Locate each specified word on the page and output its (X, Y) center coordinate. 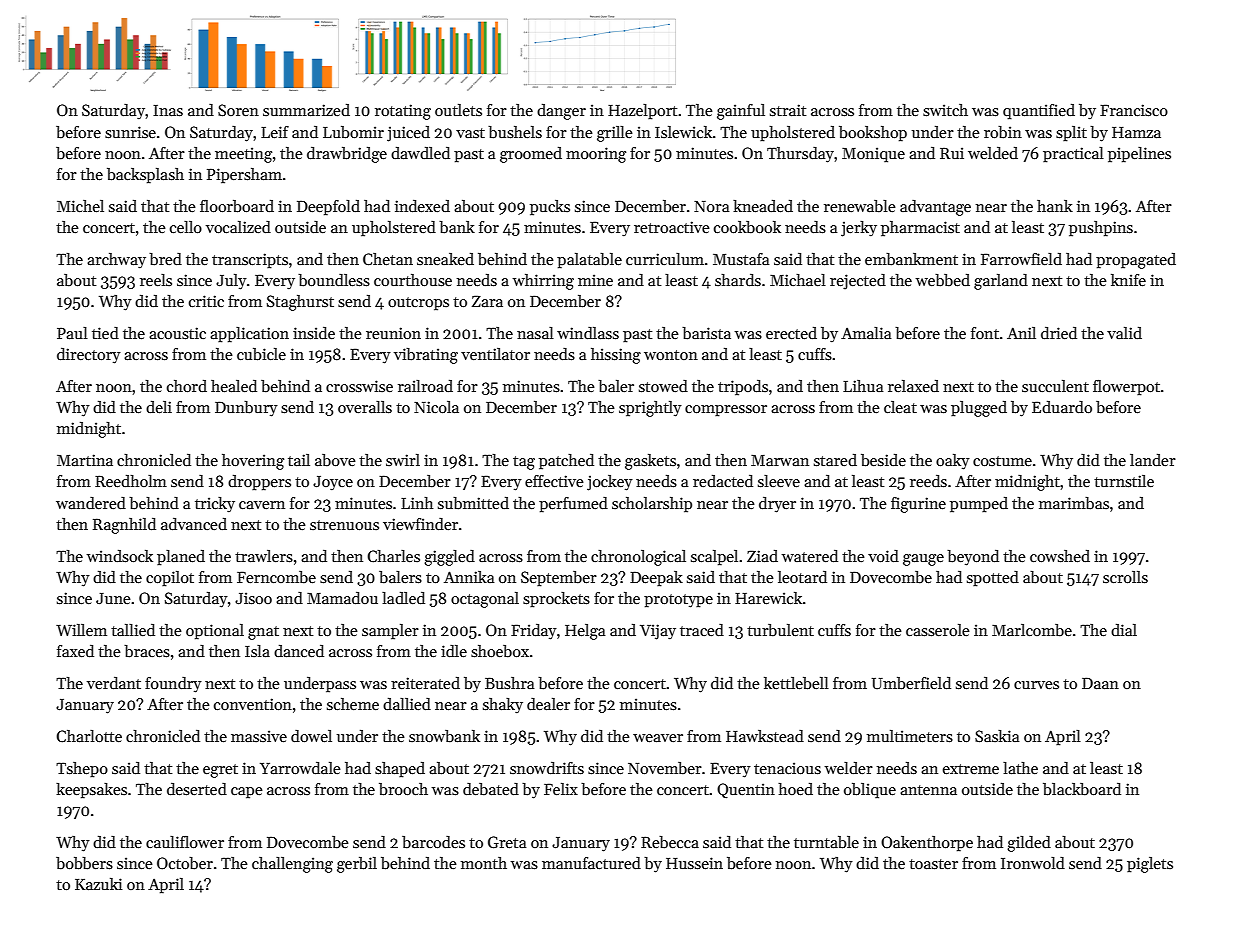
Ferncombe (276, 577)
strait (788, 110)
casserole (938, 630)
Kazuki (98, 884)
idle (454, 651)
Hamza (1136, 132)
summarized (306, 110)
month (484, 863)
